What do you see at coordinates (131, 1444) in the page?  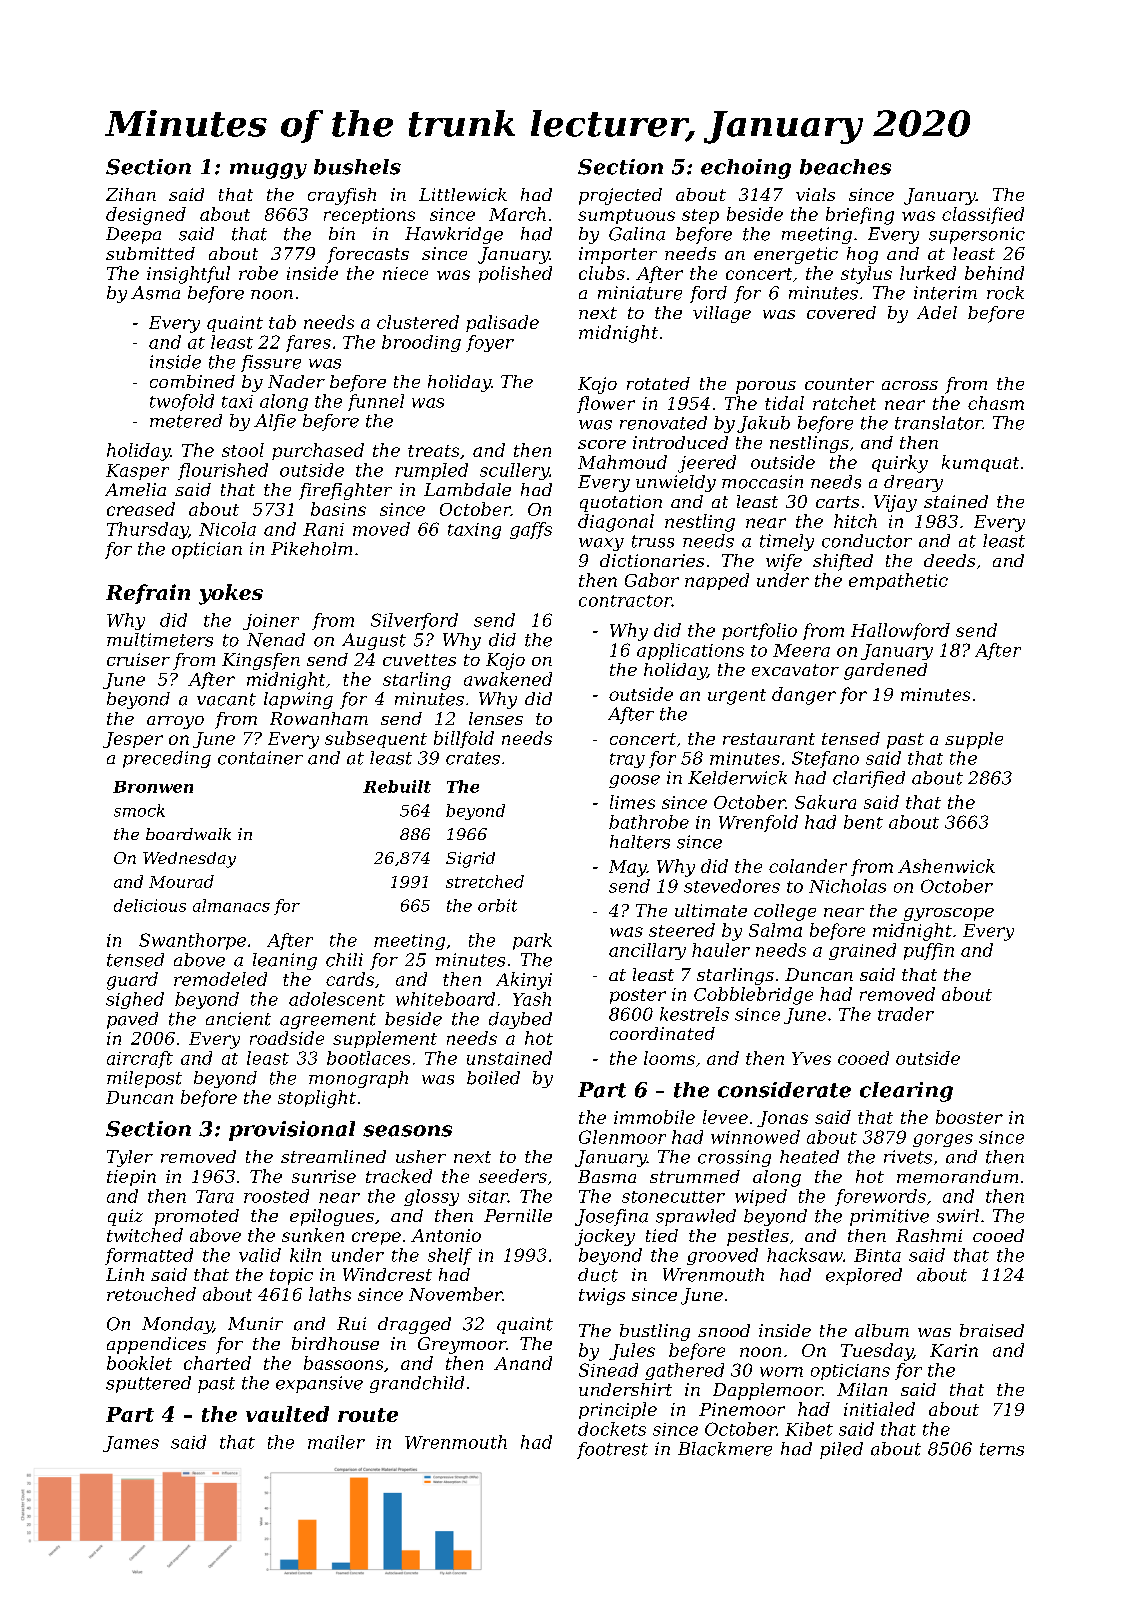 I see `James` at bounding box center [131, 1444].
